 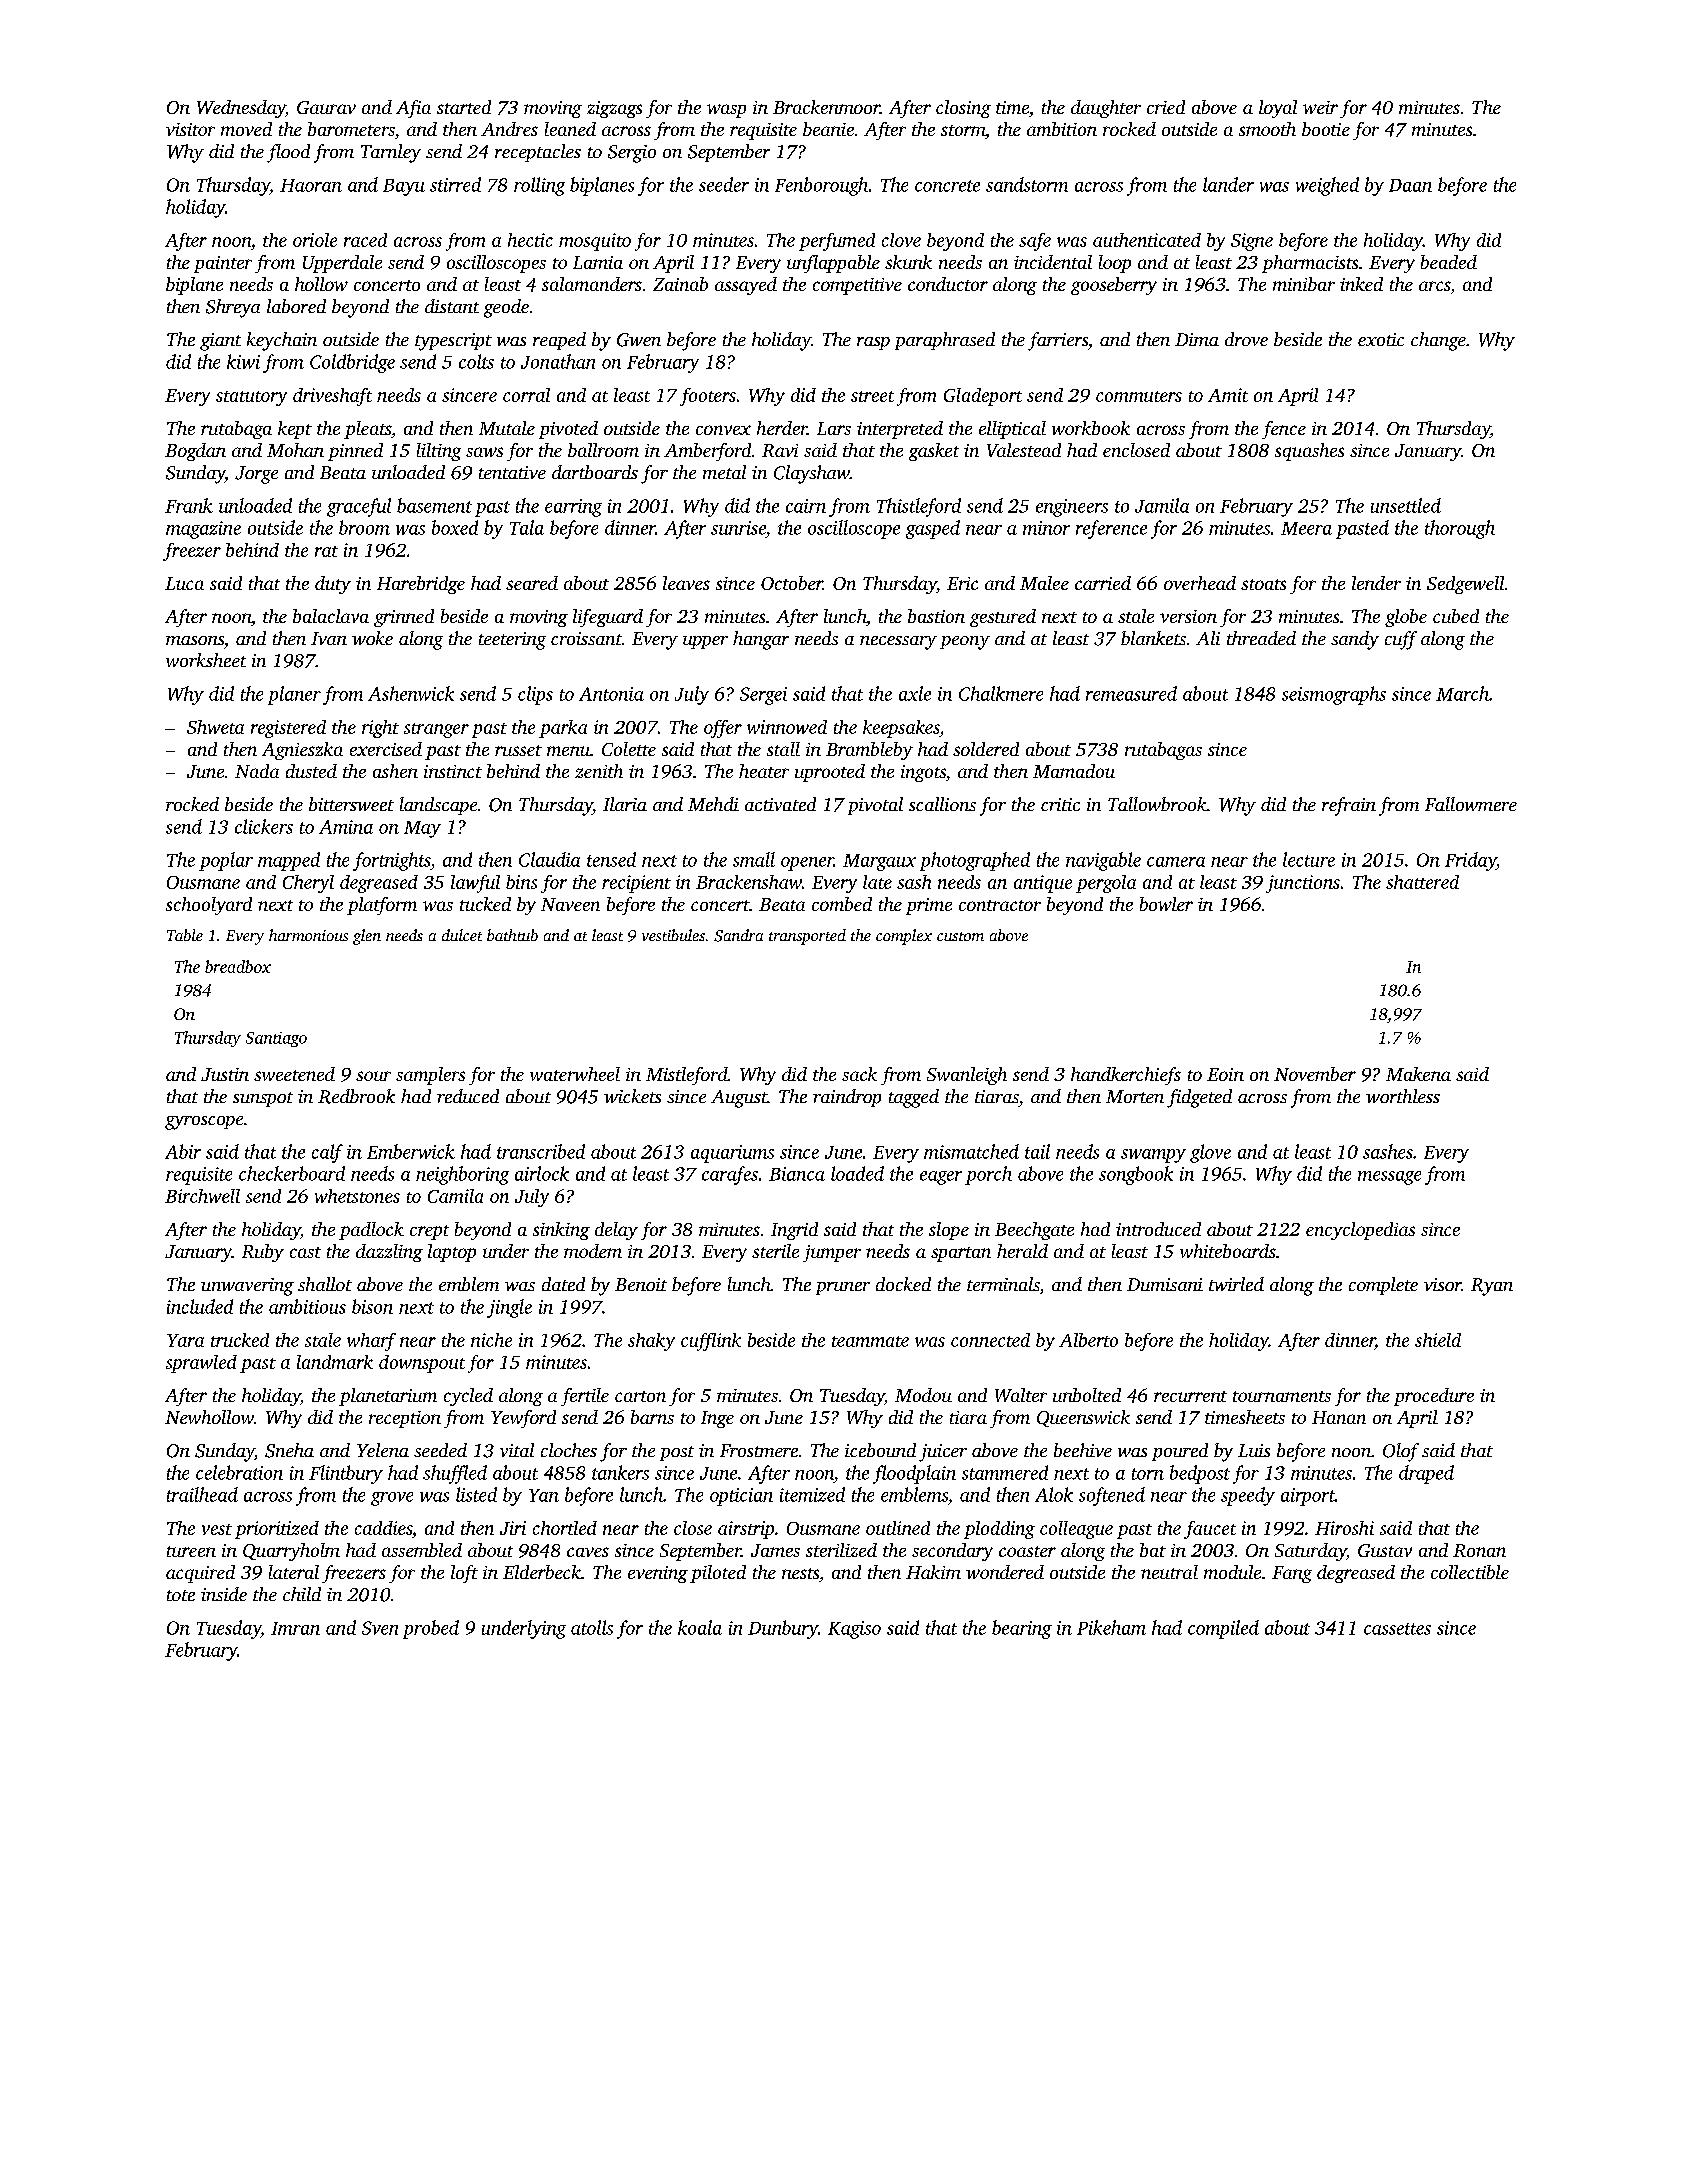 What do you see at coordinates (1434, 1397) in the screenshot?
I see `procedure` at bounding box center [1434, 1397].
